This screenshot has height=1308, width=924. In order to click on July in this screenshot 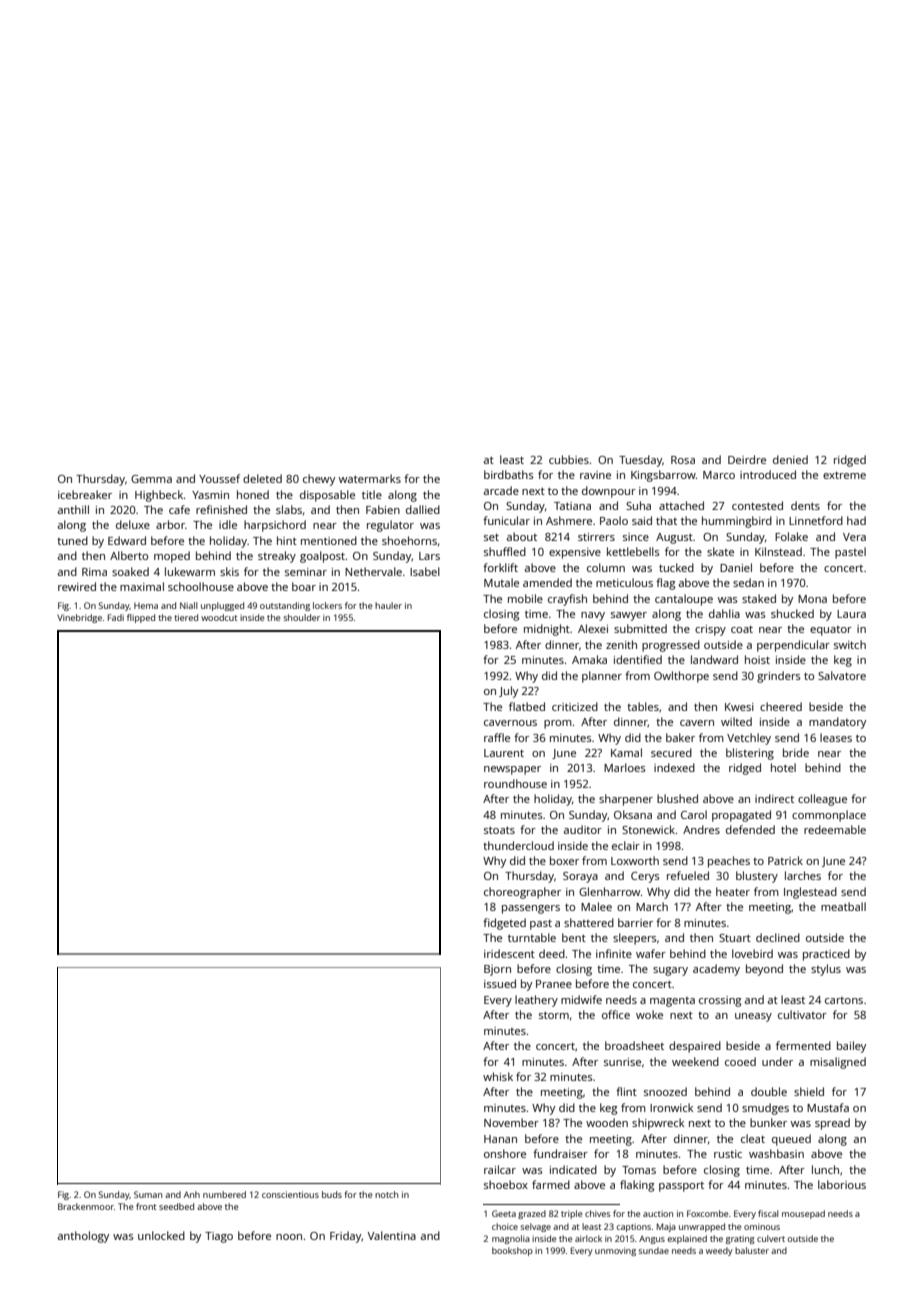, I will do `click(508, 692)`.
